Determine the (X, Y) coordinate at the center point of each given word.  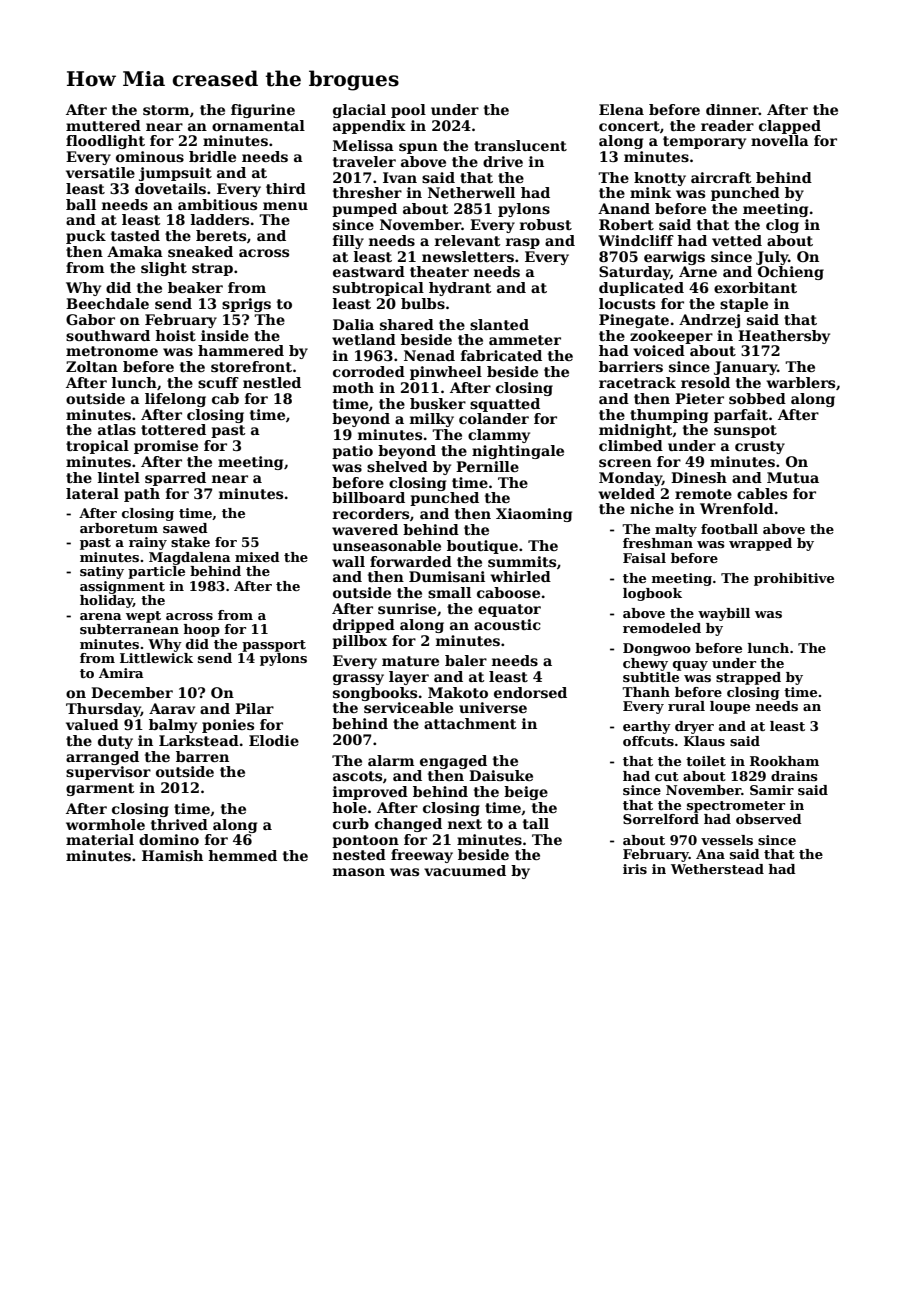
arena (101, 616)
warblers (800, 382)
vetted (737, 240)
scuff (218, 382)
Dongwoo (657, 649)
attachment (470, 723)
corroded (369, 371)
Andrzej (709, 321)
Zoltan (92, 366)
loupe (730, 707)
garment (100, 789)
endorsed (530, 692)
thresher (367, 192)
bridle (212, 156)
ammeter (525, 340)
